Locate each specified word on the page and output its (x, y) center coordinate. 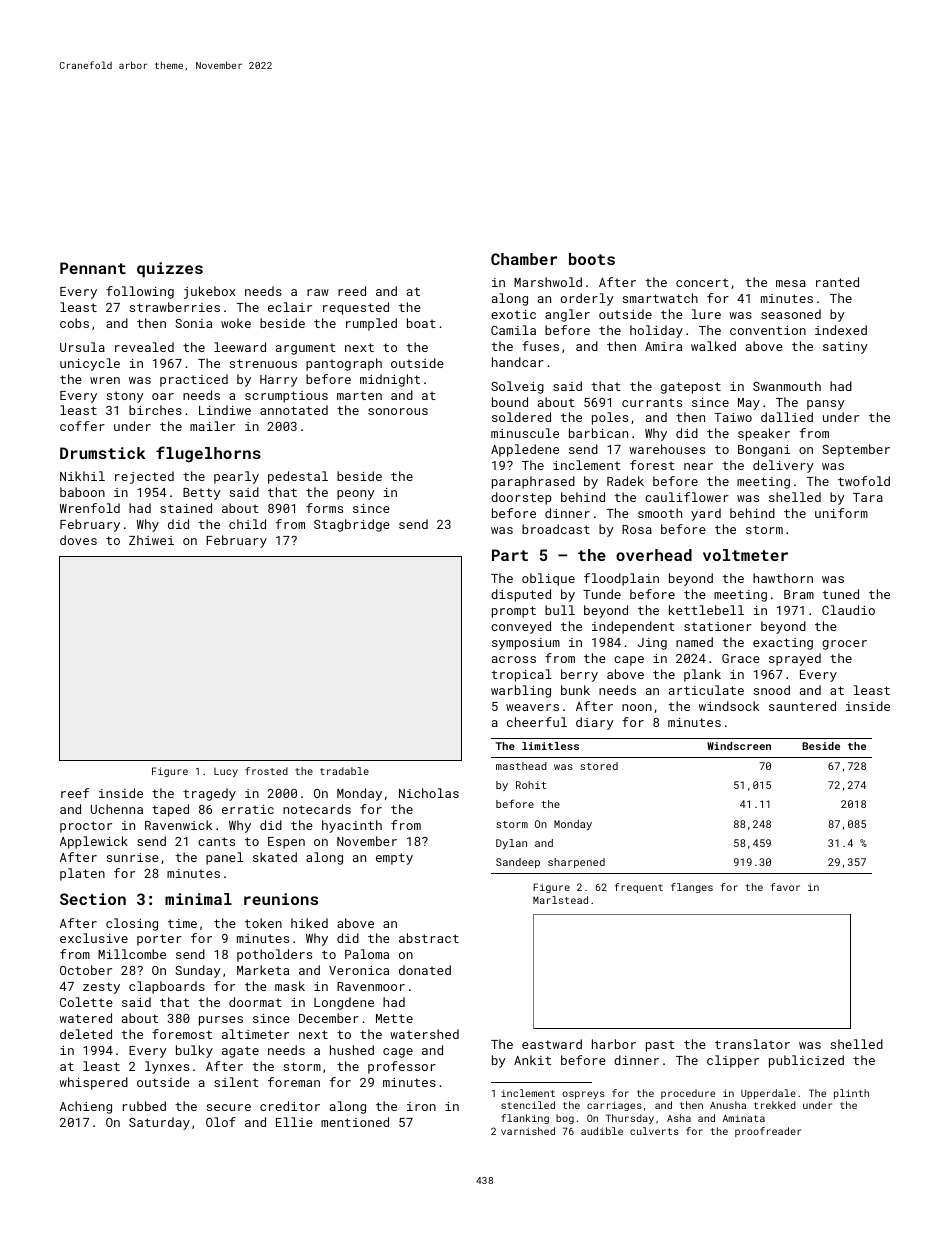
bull (560, 610)
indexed (841, 330)
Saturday (159, 1123)
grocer (844, 645)
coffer (82, 426)
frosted (266, 771)
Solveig (517, 387)
